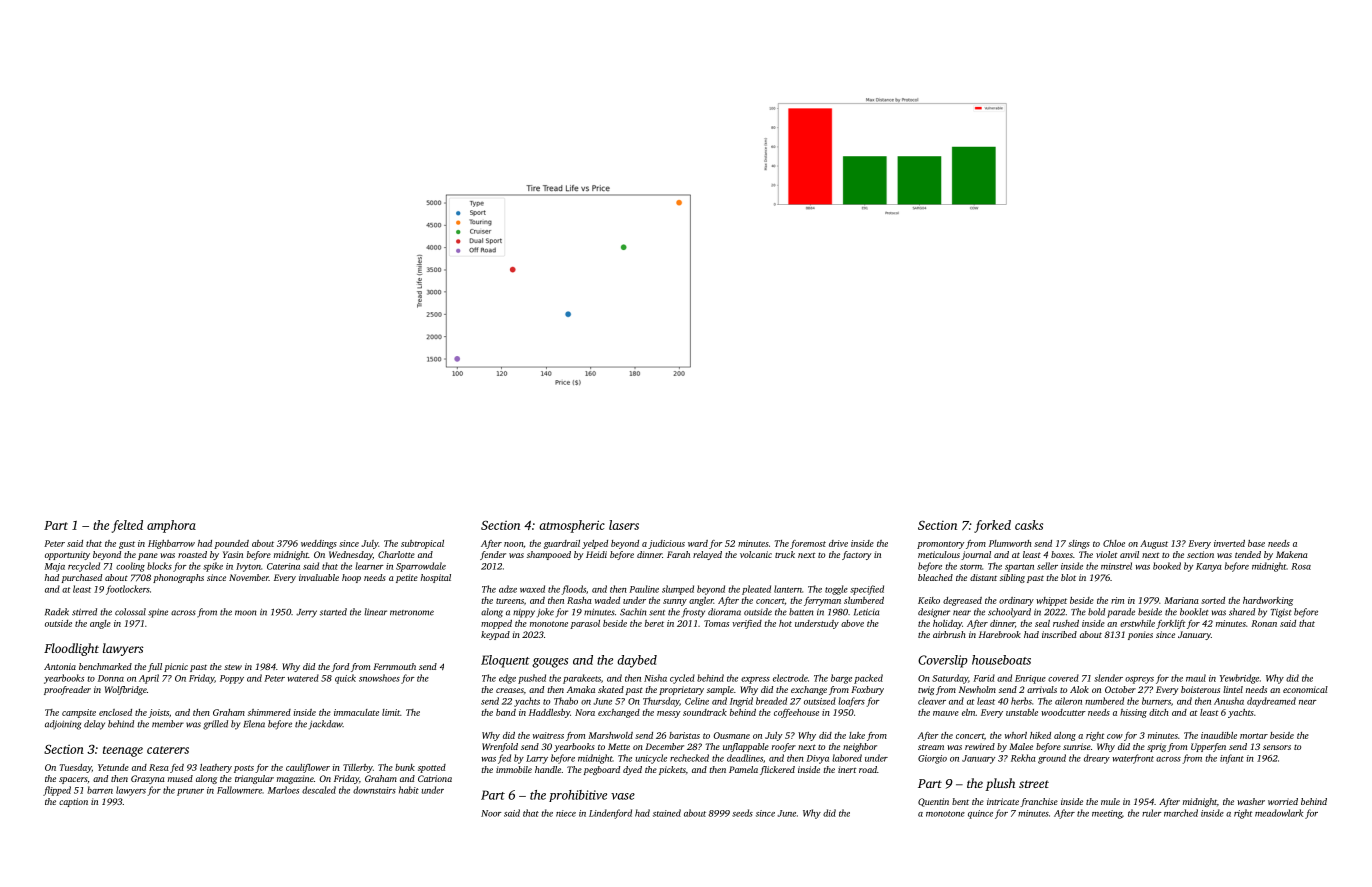 The width and height of the screenshot is (1372, 887). Describe the element at coordinates (1029, 525) in the screenshot. I see `casks` at that location.
